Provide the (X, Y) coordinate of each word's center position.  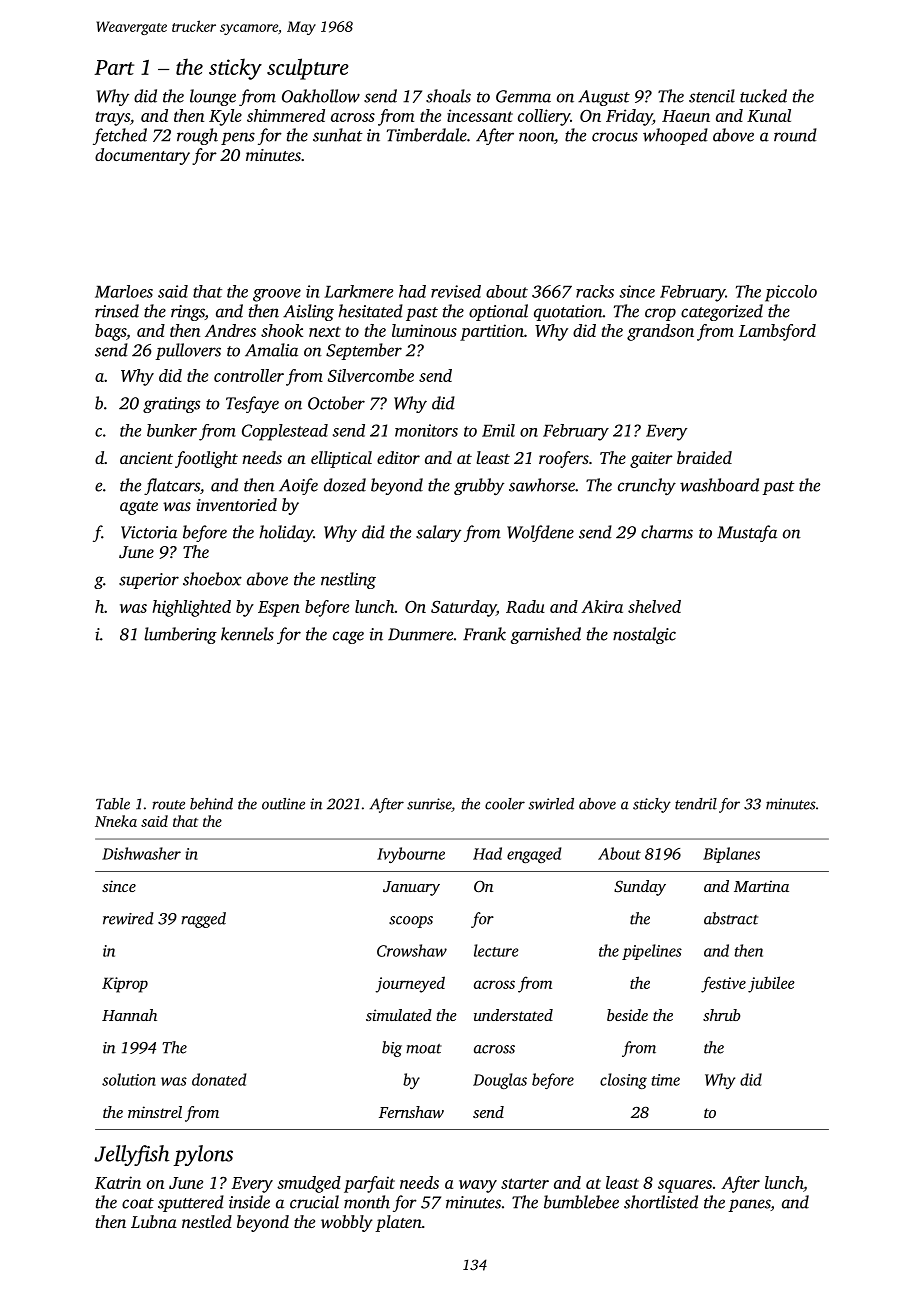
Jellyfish (132, 1155)
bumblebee (581, 1202)
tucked (763, 96)
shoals (448, 96)
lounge (213, 97)
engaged (534, 855)
